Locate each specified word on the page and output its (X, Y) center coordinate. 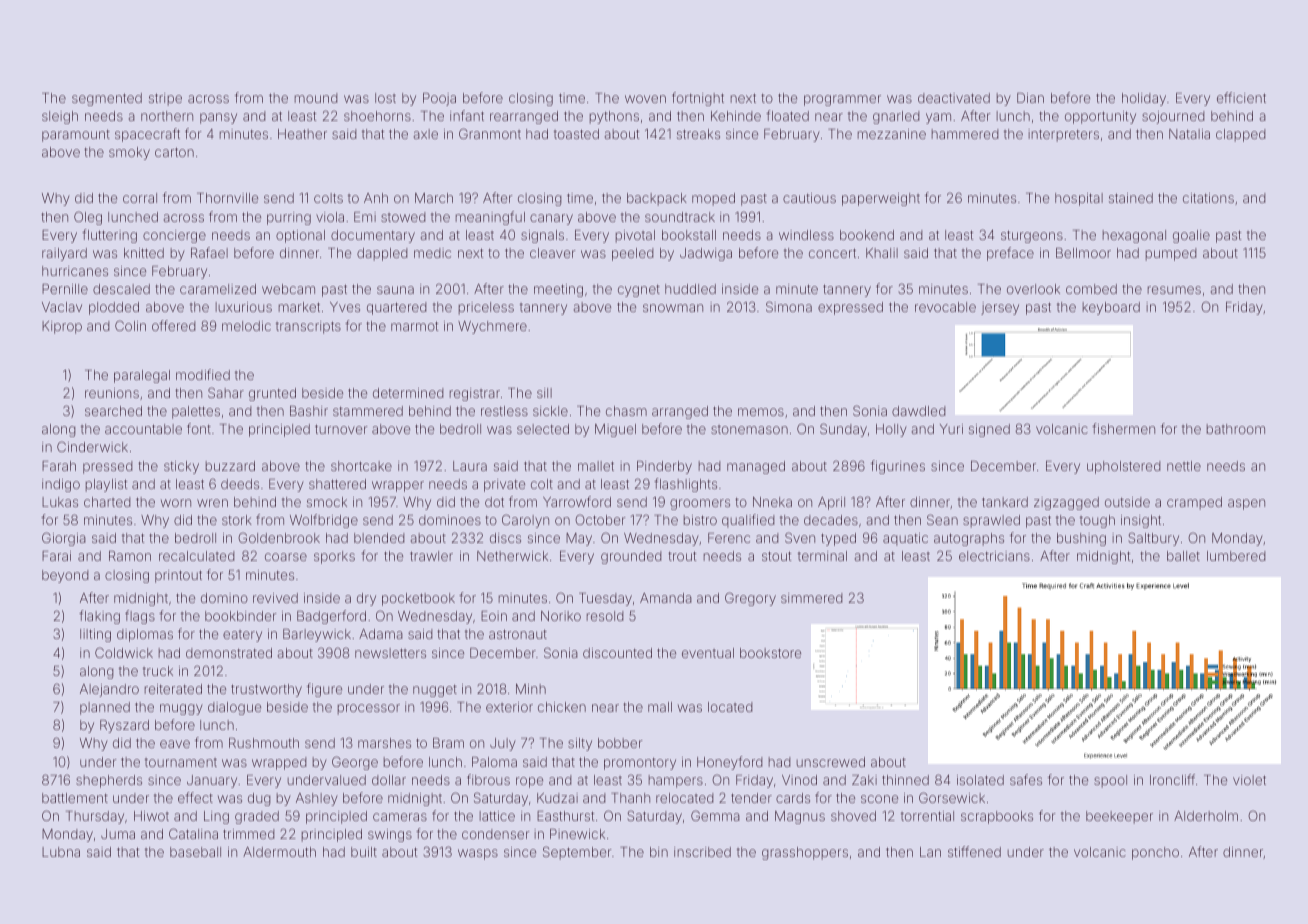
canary (551, 219)
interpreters (1063, 135)
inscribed (702, 852)
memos (761, 412)
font (199, 428)
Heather (302, 134)
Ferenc (729, 538)
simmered (812, 598)
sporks (334, 557)
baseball (195, 852)
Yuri (951, 429)
